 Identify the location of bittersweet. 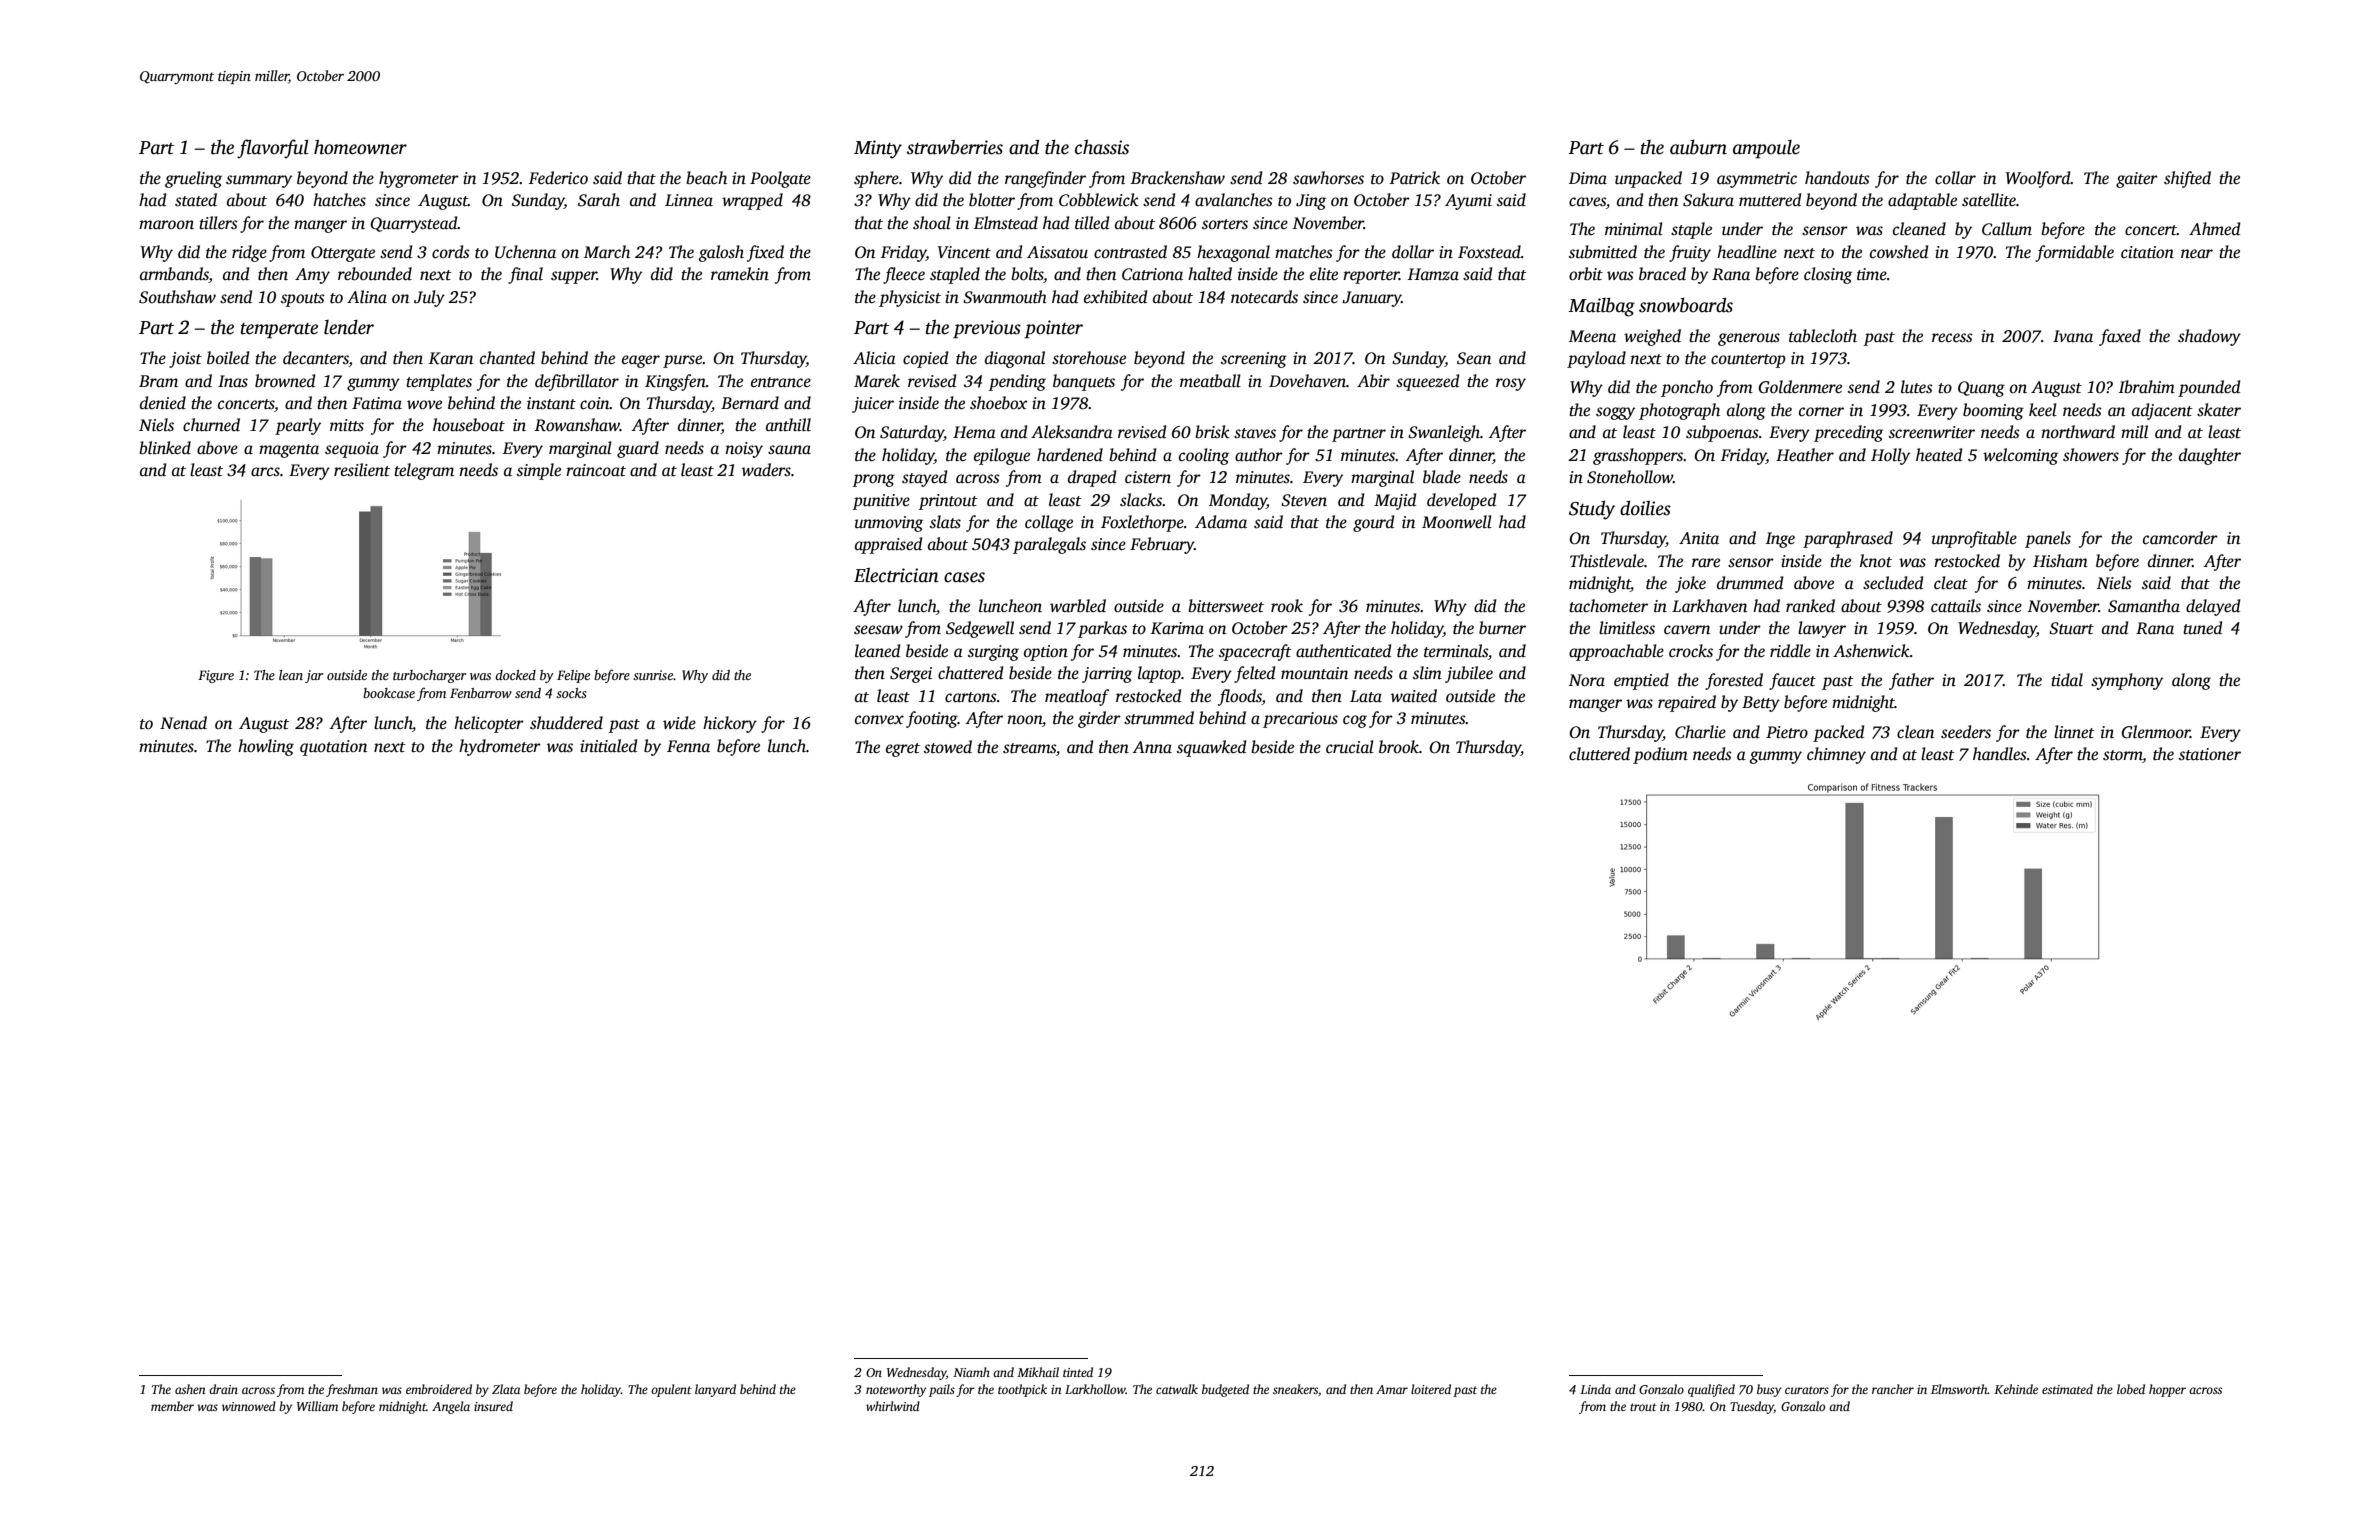
(1226, 606).
